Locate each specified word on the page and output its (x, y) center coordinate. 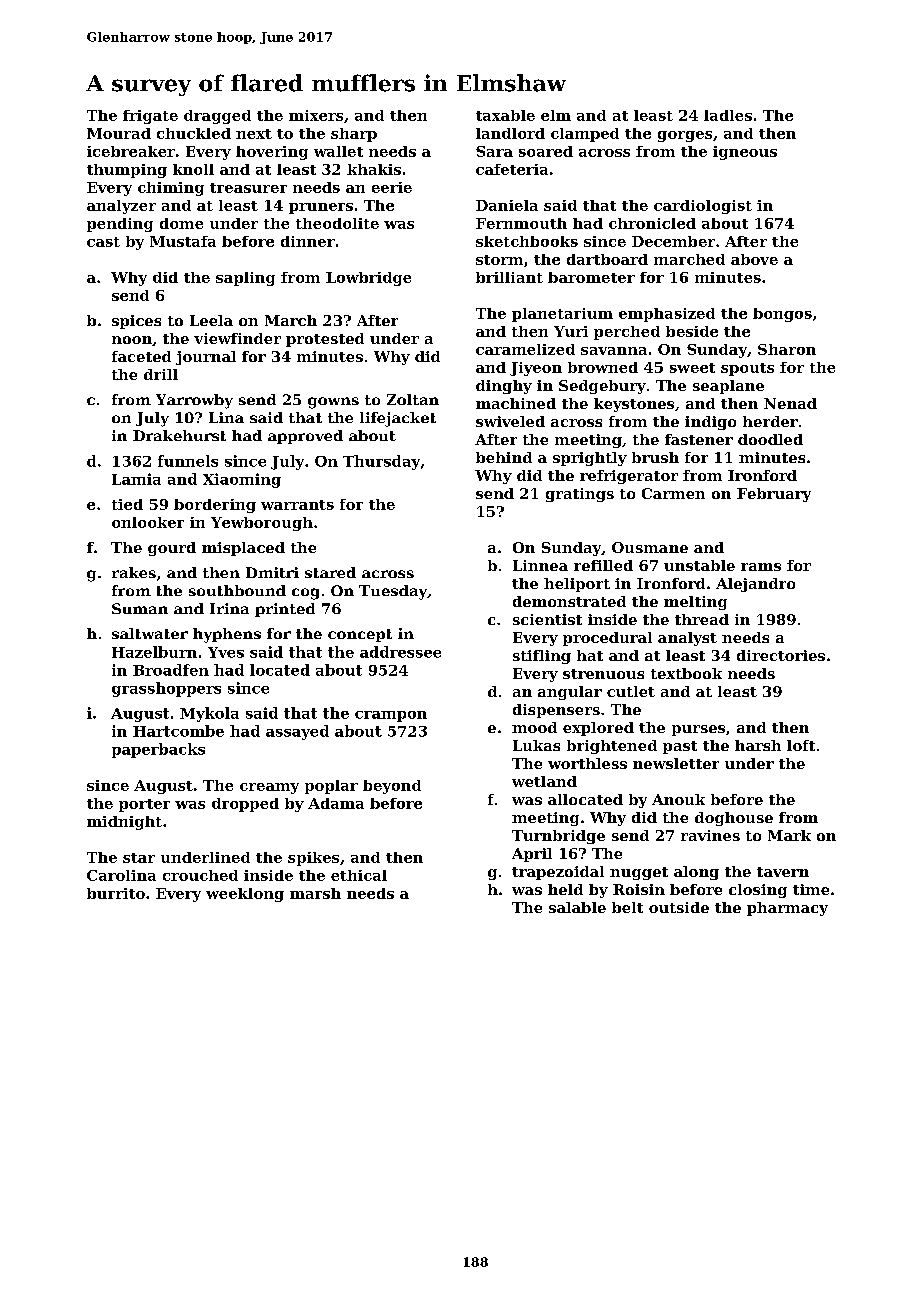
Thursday (381, 462)
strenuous (603, 674)
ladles (728, 115)
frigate (150, 117)
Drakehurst (179, 435)
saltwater (150, 633)
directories (781, 655)
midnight (124, 823)
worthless (587, 763)
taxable (505, 115)
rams (761, 567)
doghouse (734, 819)
